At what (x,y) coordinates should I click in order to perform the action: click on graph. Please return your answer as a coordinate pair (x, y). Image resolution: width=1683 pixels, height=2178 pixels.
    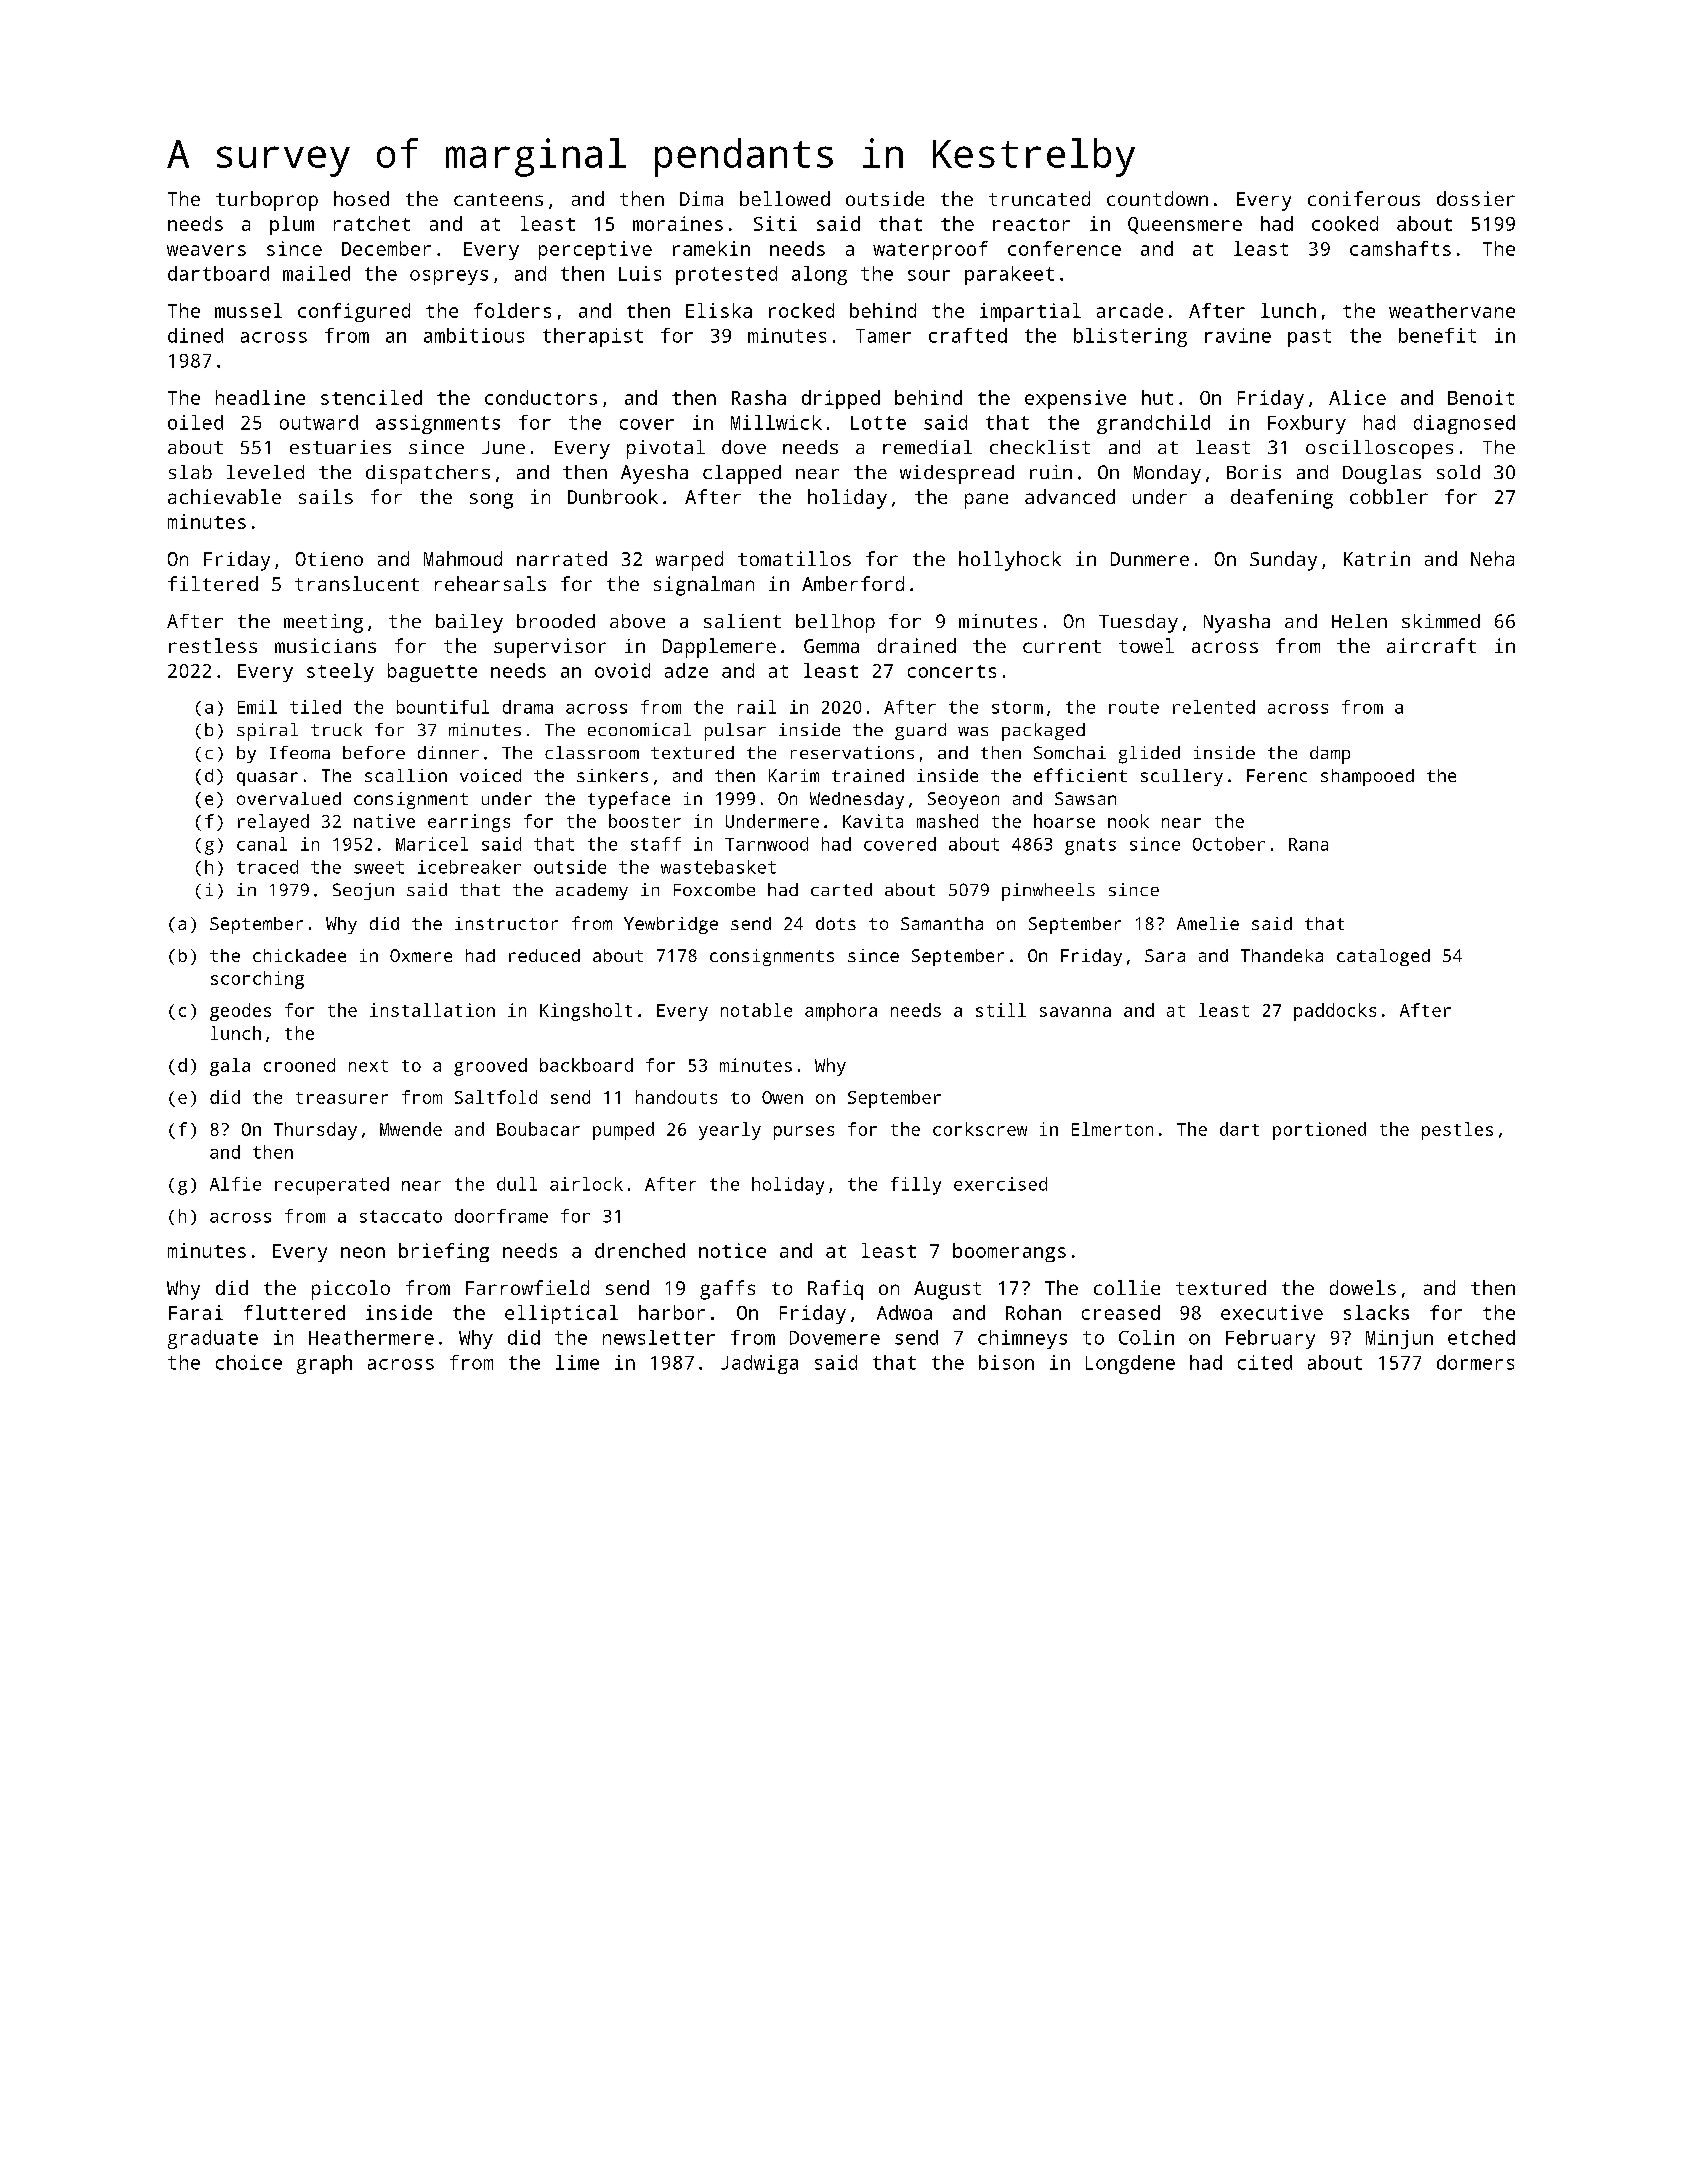
    Looking at the image, I should click on (324, 1364).
